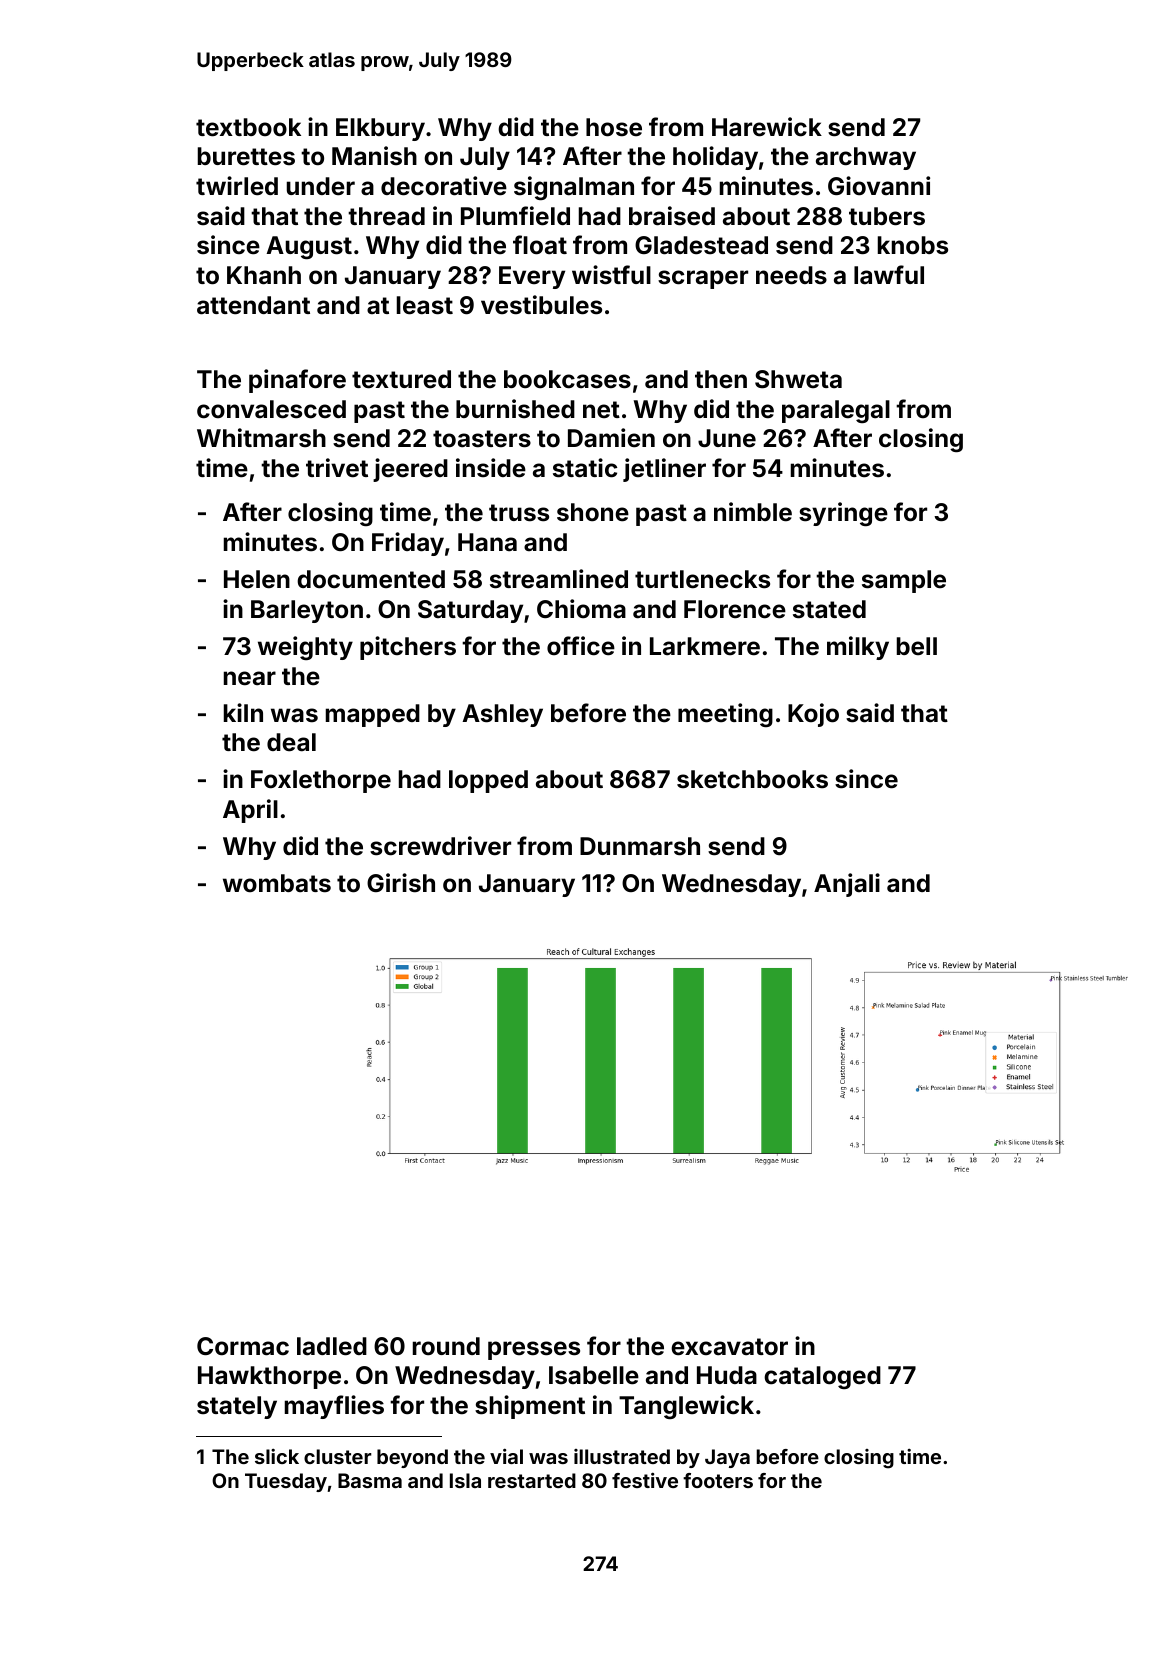 This document has width=1165, height=1654. Describe the element at coordinates (702, 579) in the document. I see `turtlenecks` at that location.
